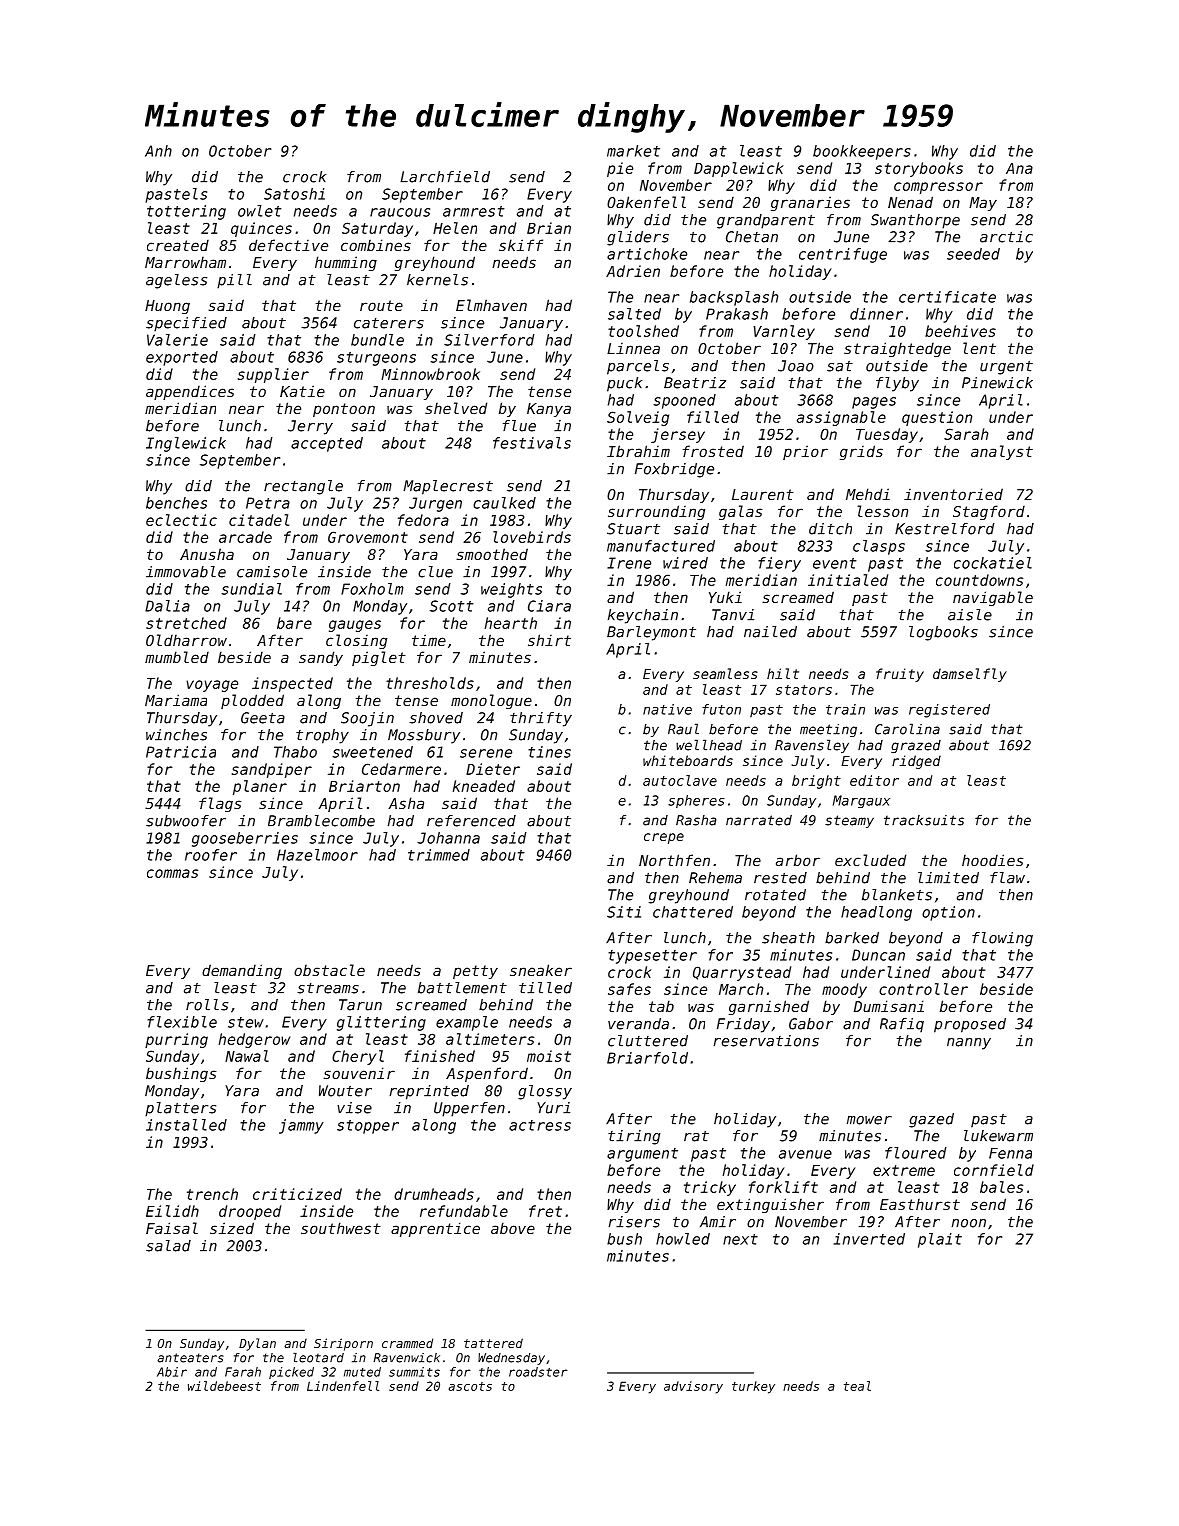 This screenshot has height=1526, width=1179. Describe the element at coordinates (549, 410) in the screenshot. I see `Kanya` at that location.
